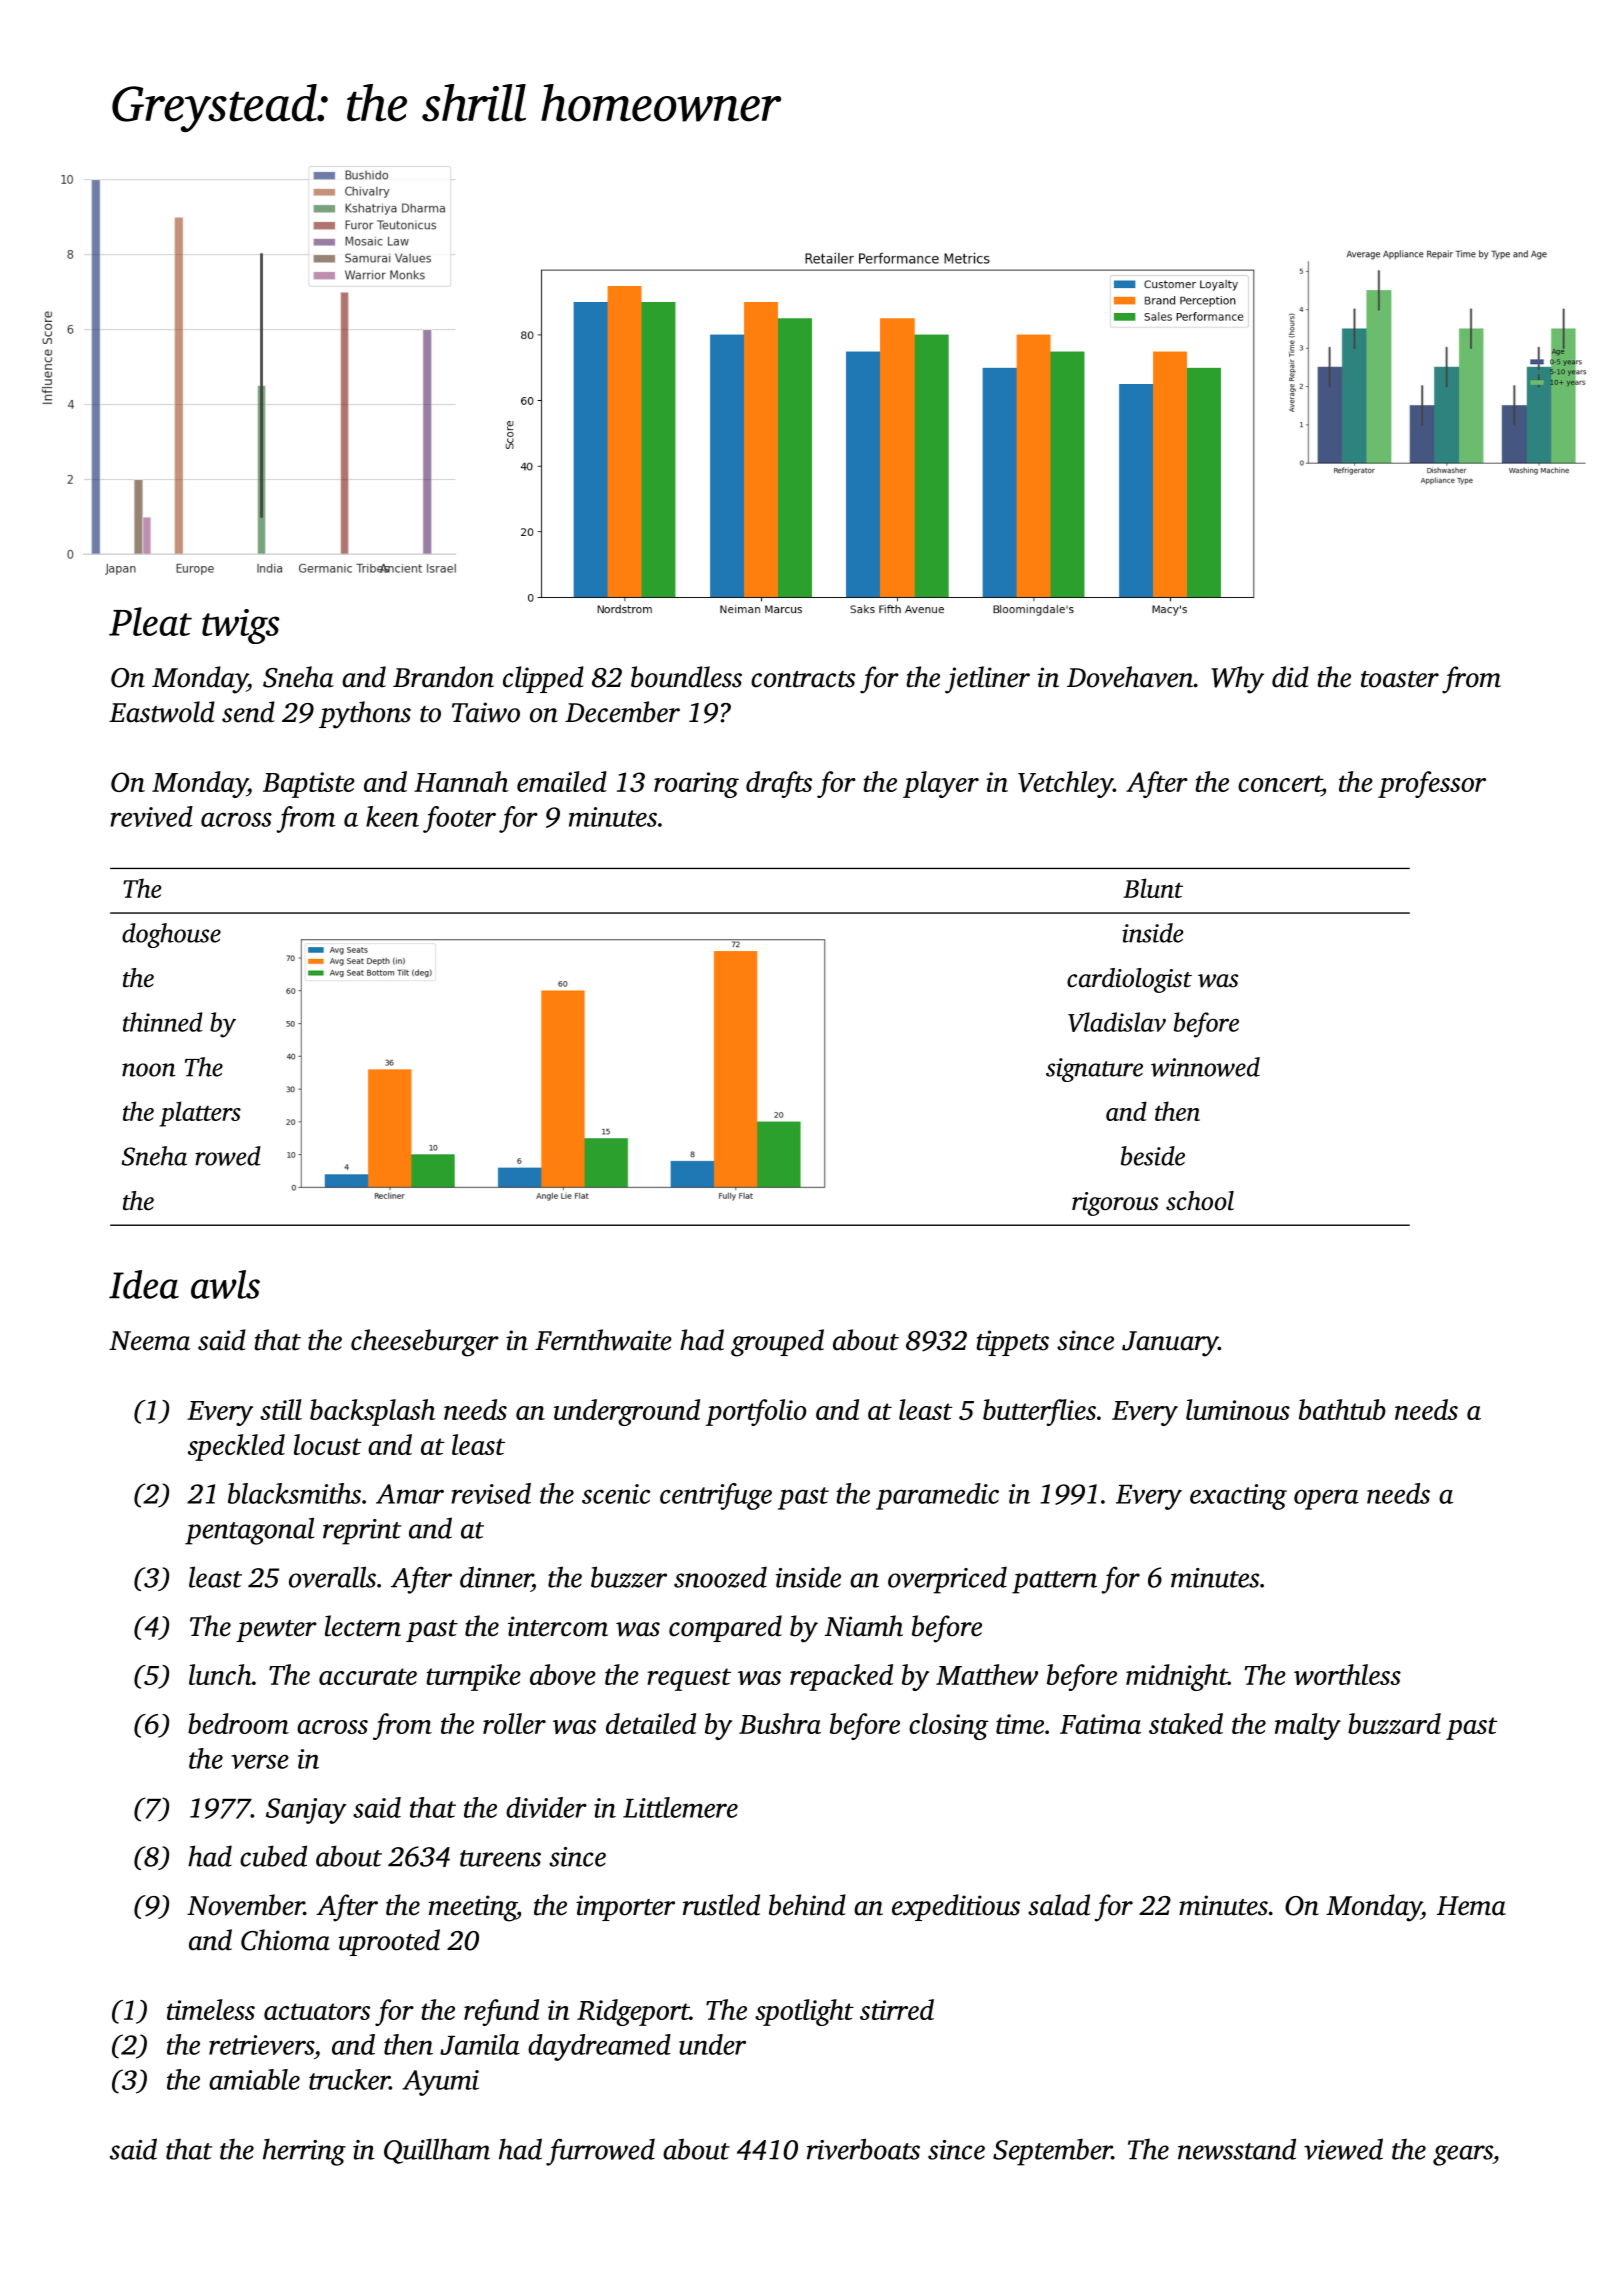 The image size is (1620, 2292). Describe the element at coordinates (473, 1677) in the screenshot. I see `turnpike` at that location.
